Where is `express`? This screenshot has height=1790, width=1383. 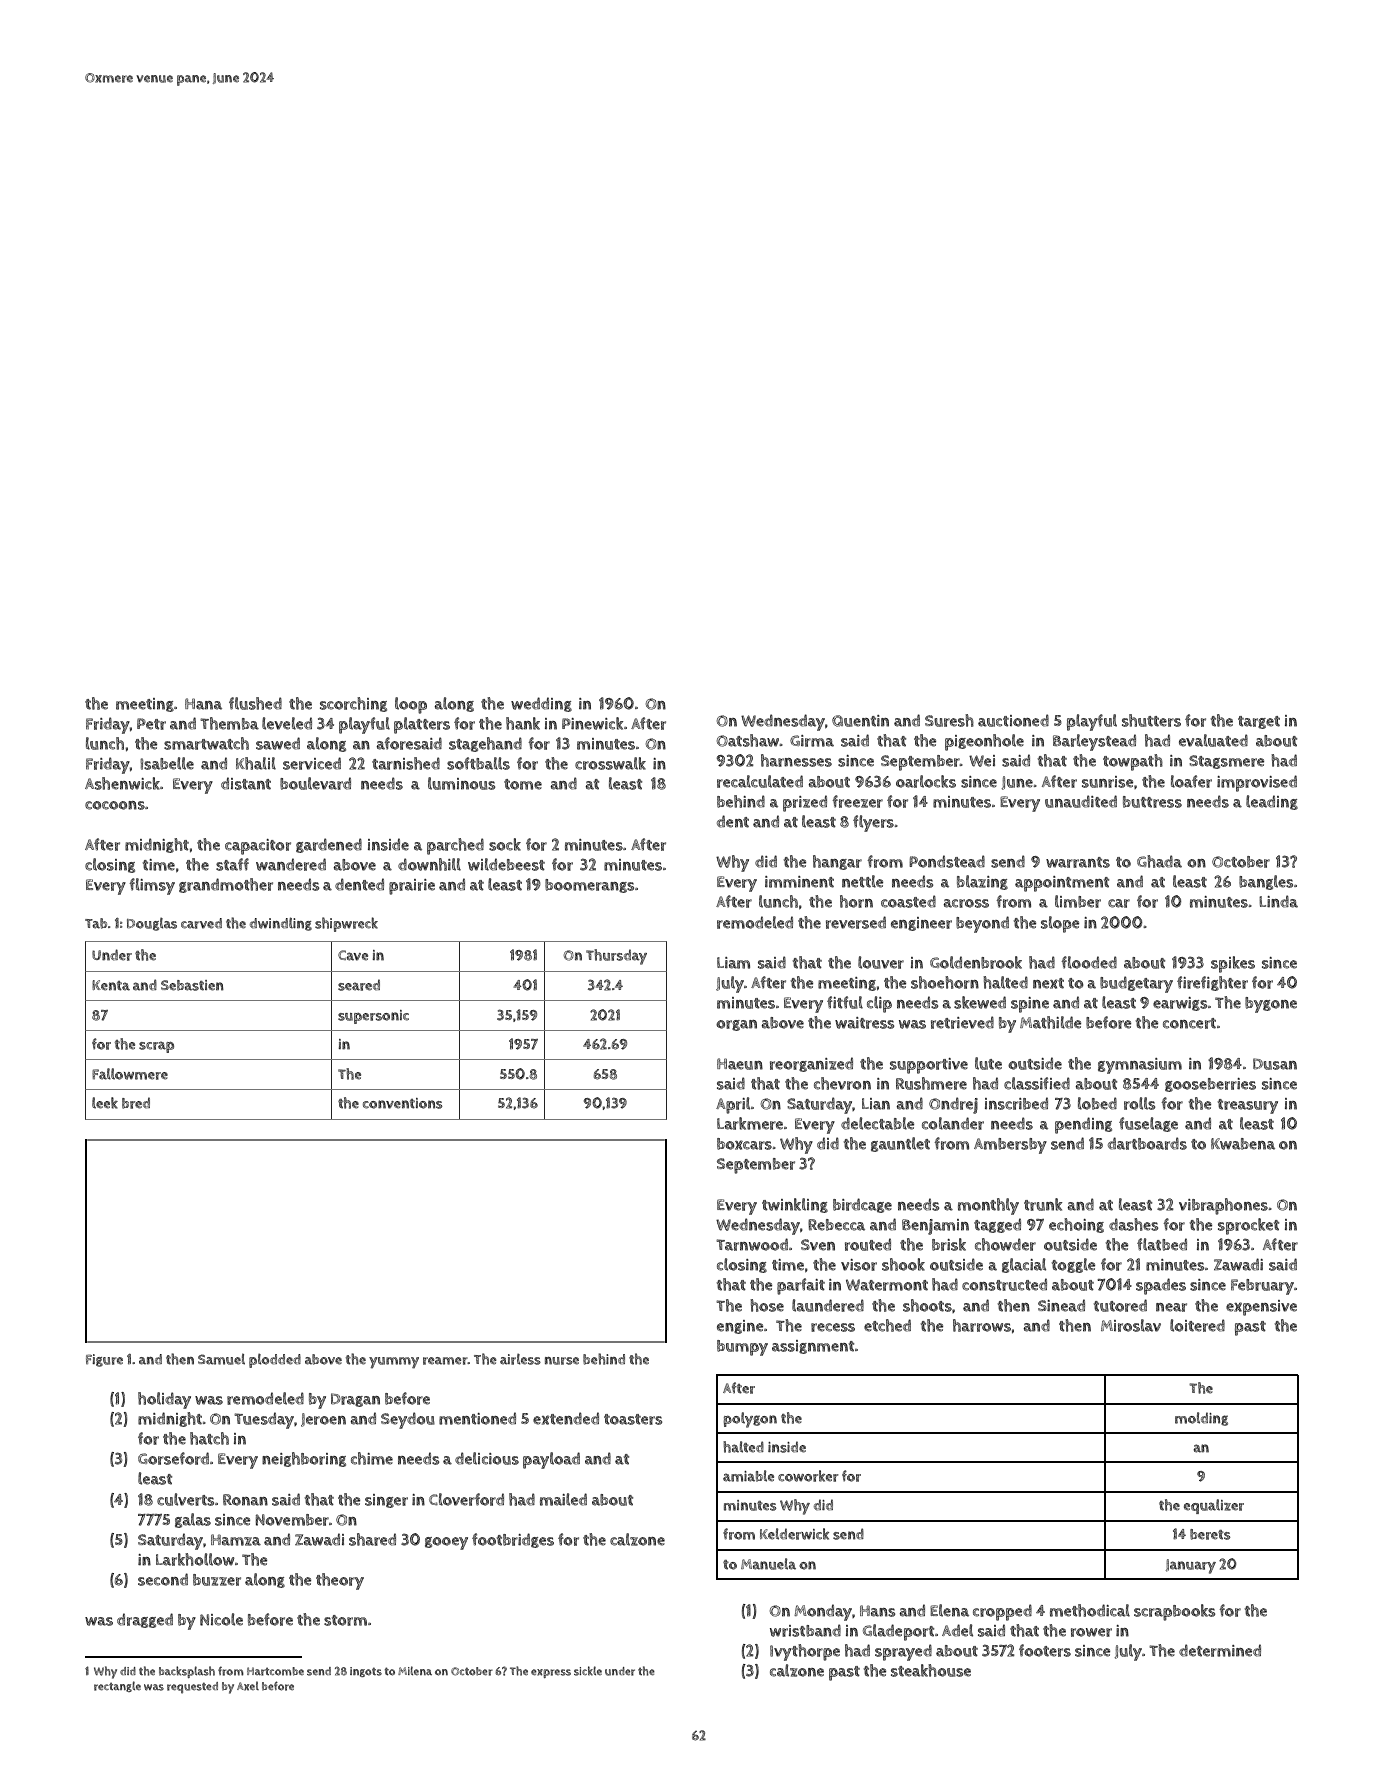
express is located at coordinates (551, 1673).
